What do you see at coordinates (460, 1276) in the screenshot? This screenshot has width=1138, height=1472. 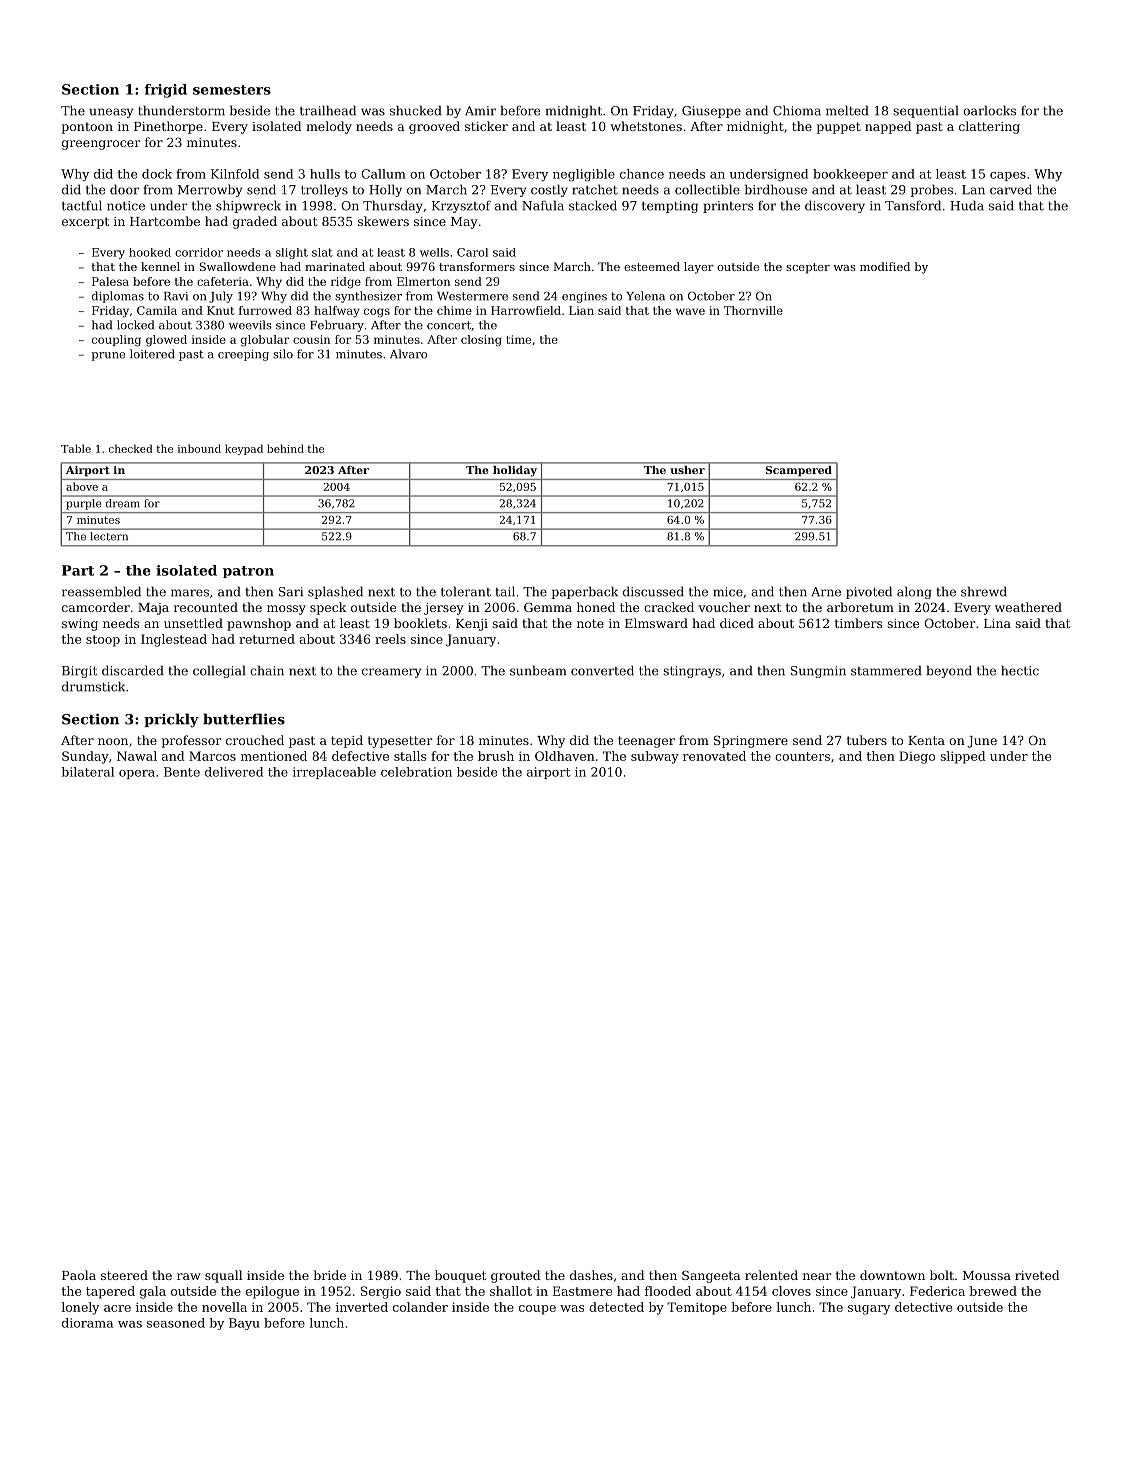 I see `bouquet` at bounding box center [460, 1276].
